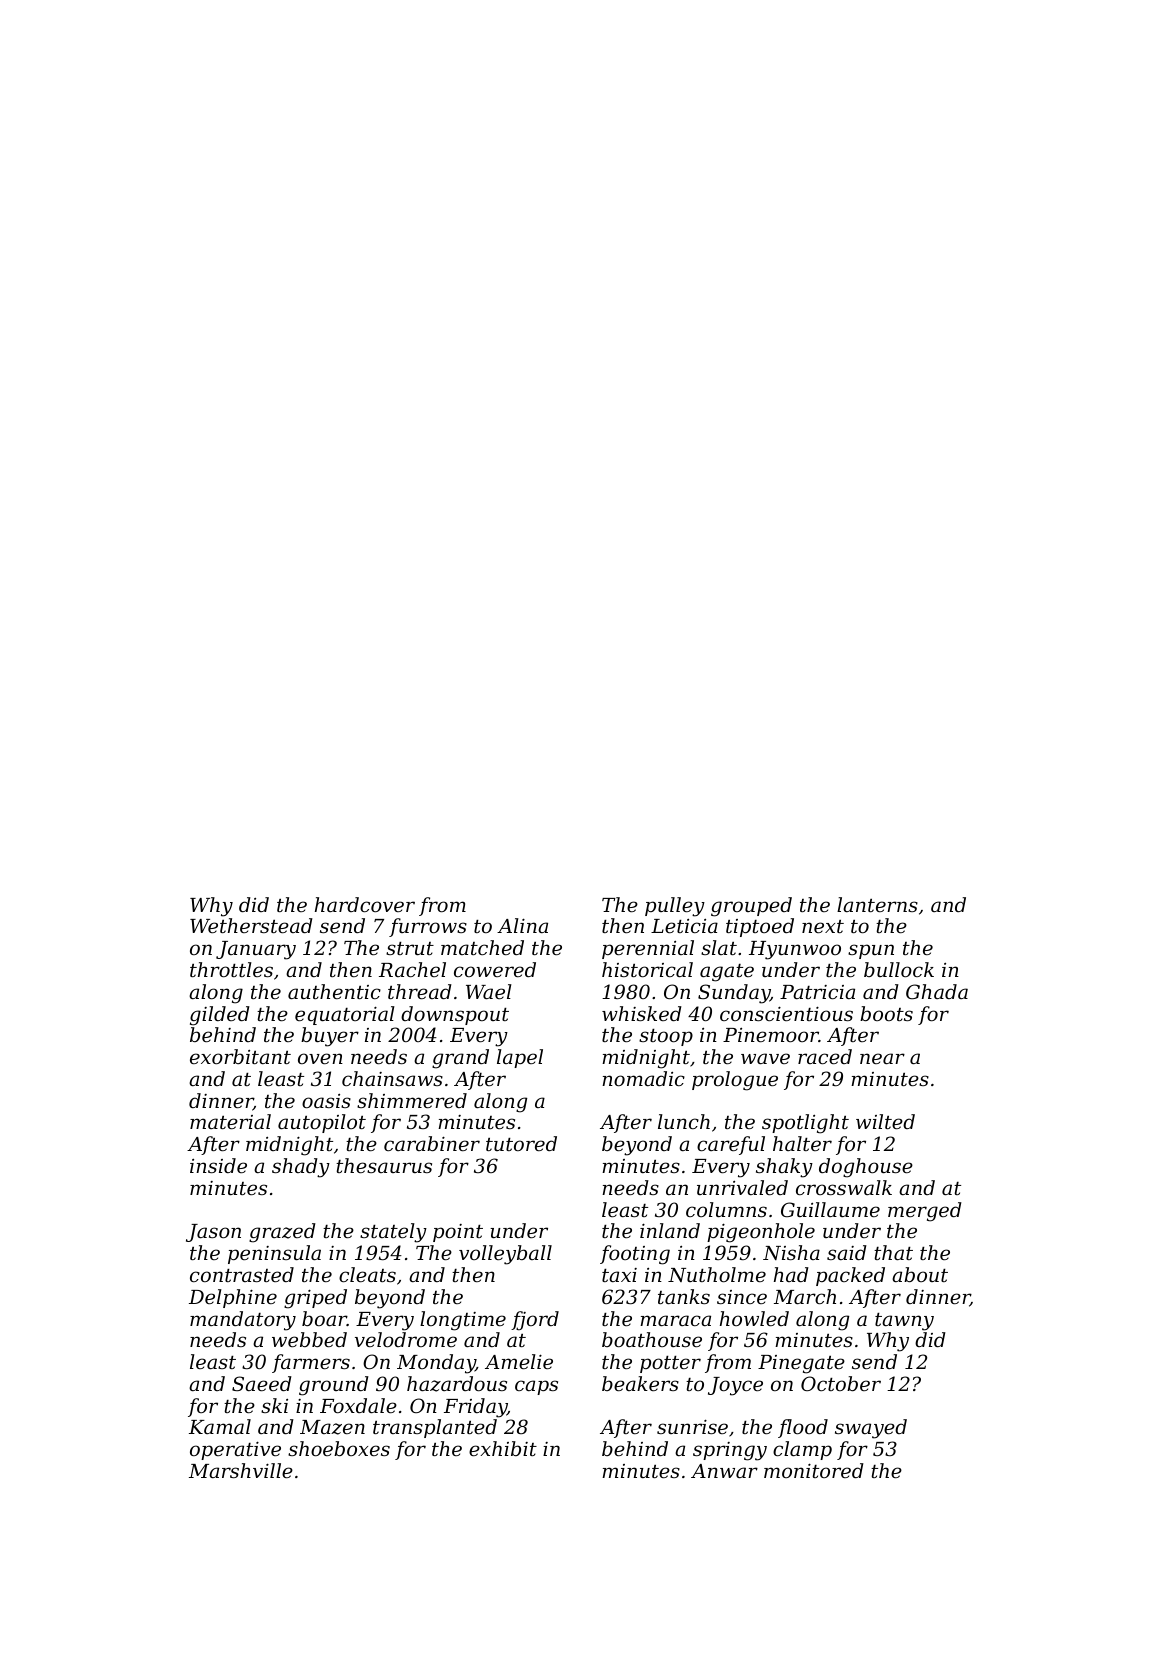 The width and height of the page is (1165, 1654). Describe the element at coordinates (877, 904) in the page. I see `lanterns` at that location.
